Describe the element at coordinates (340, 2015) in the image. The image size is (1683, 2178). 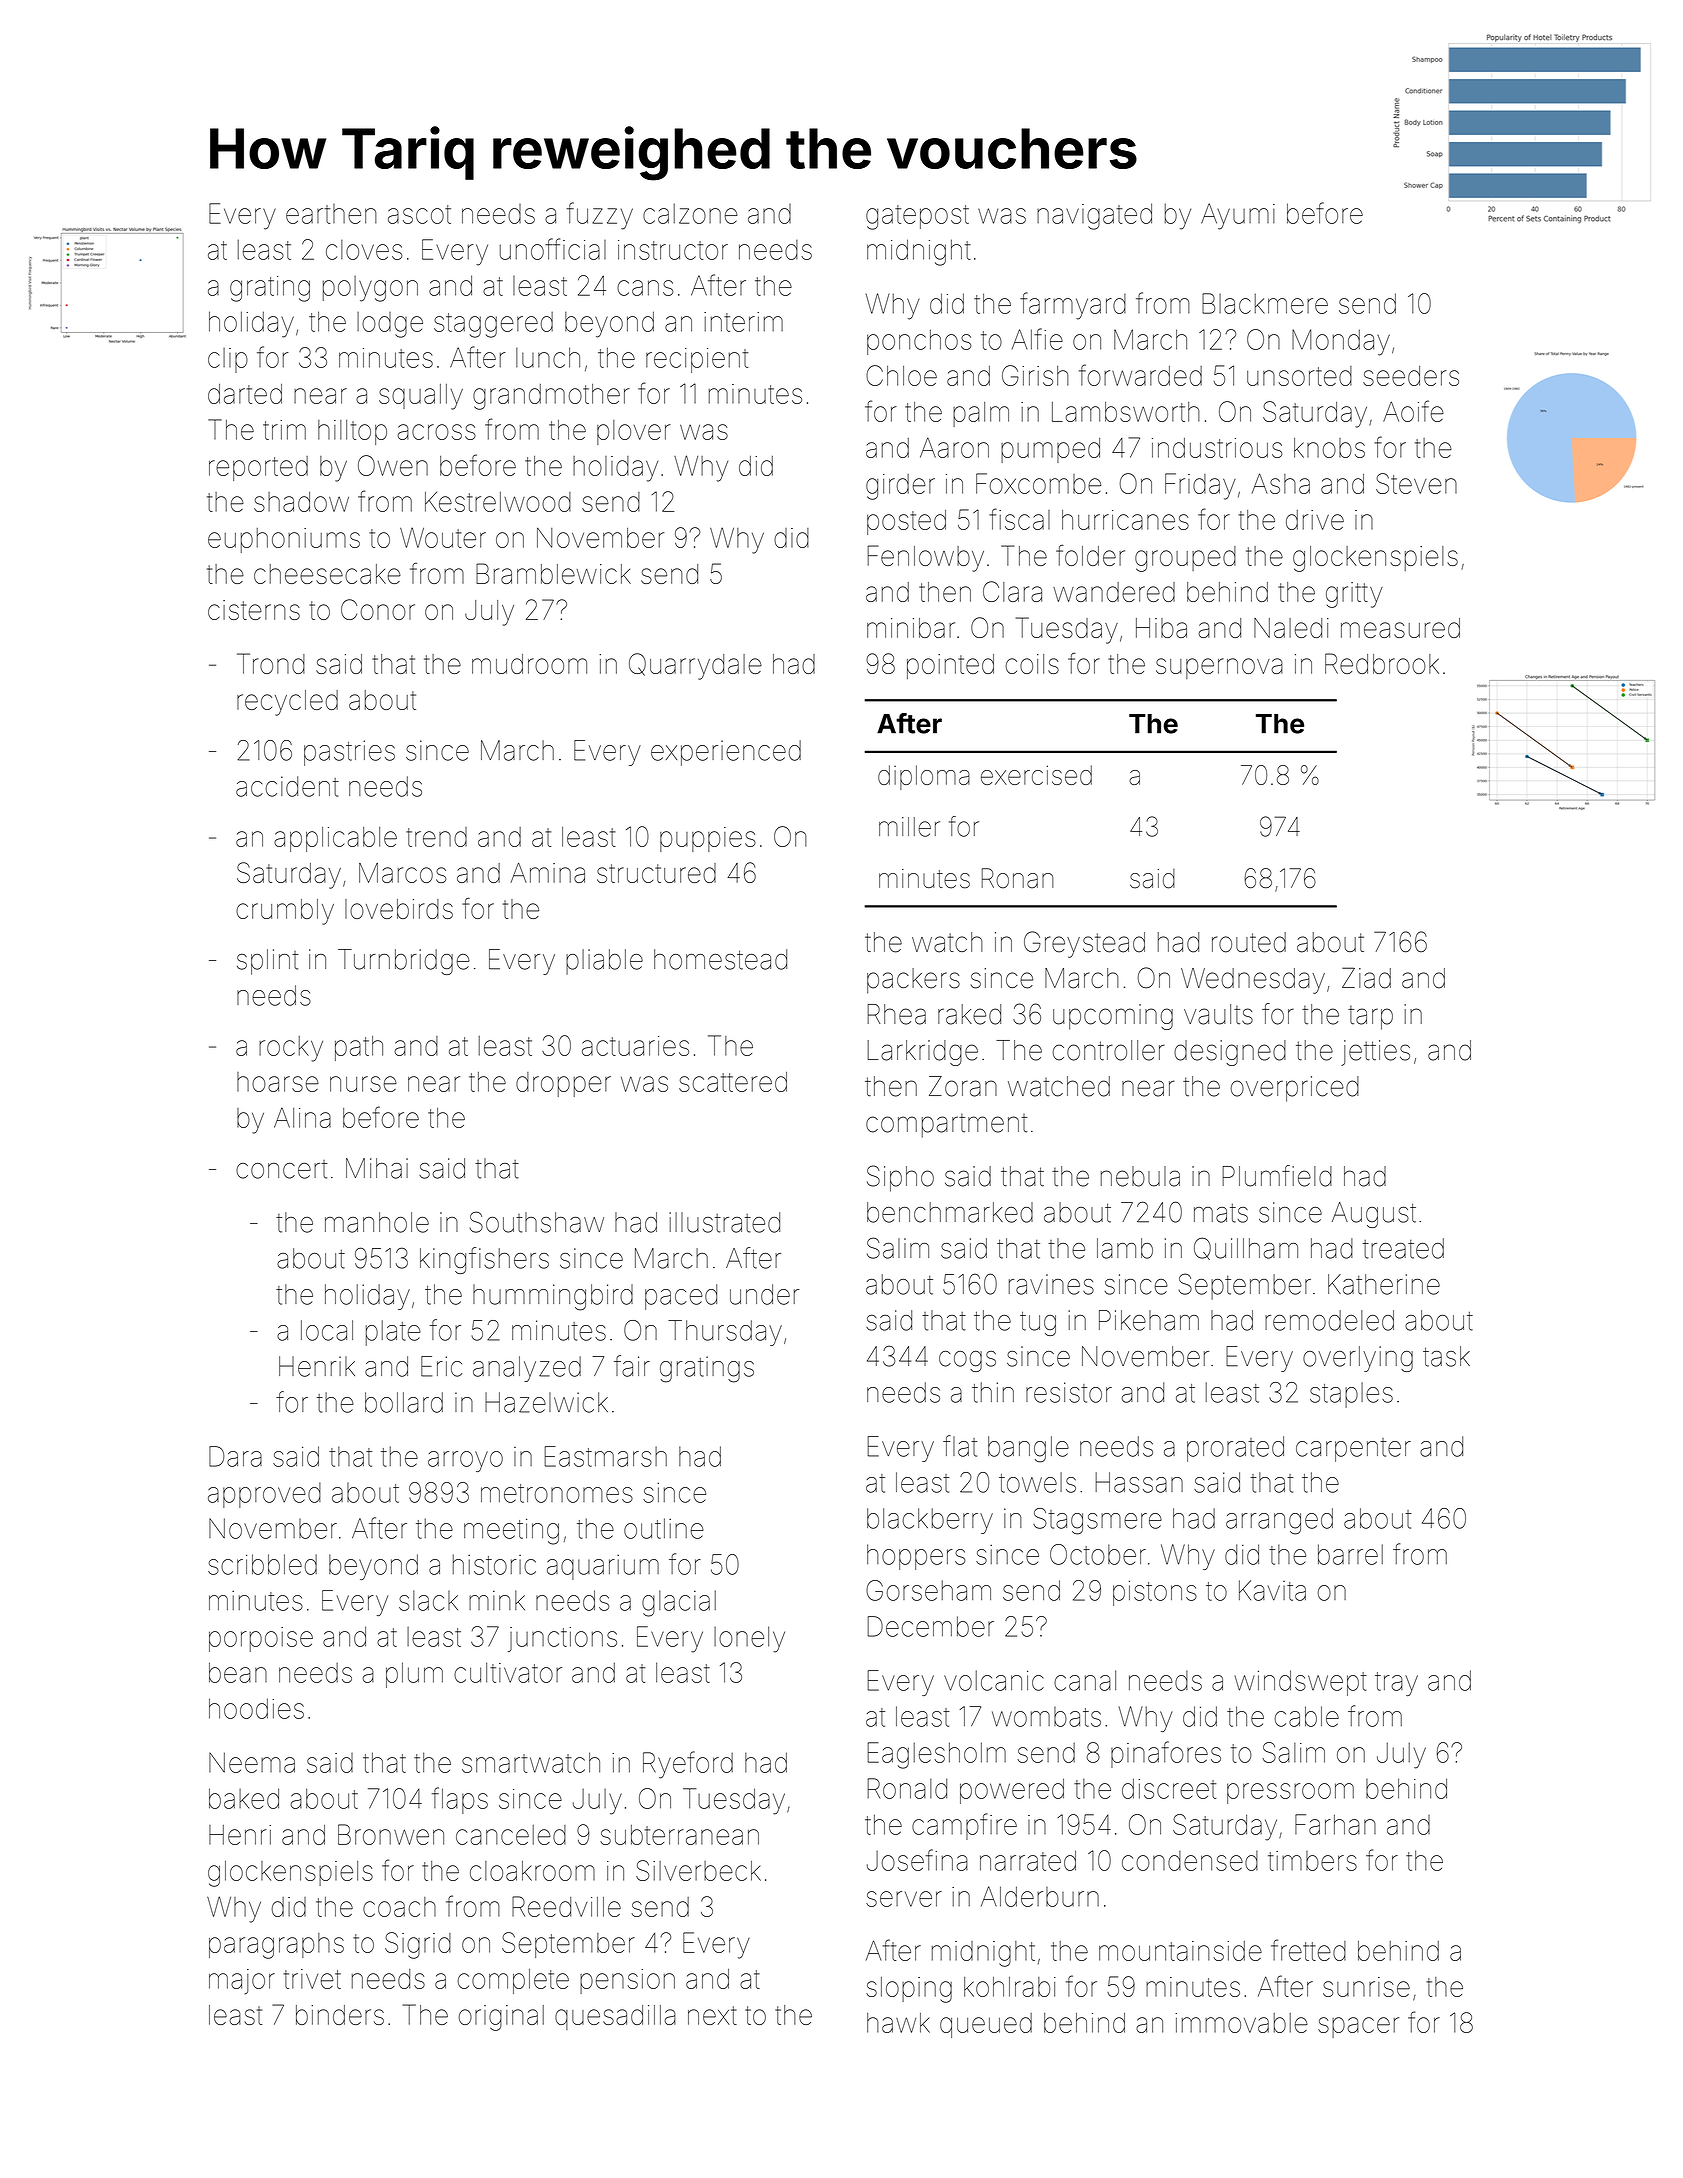
I see `binders` at that location.
